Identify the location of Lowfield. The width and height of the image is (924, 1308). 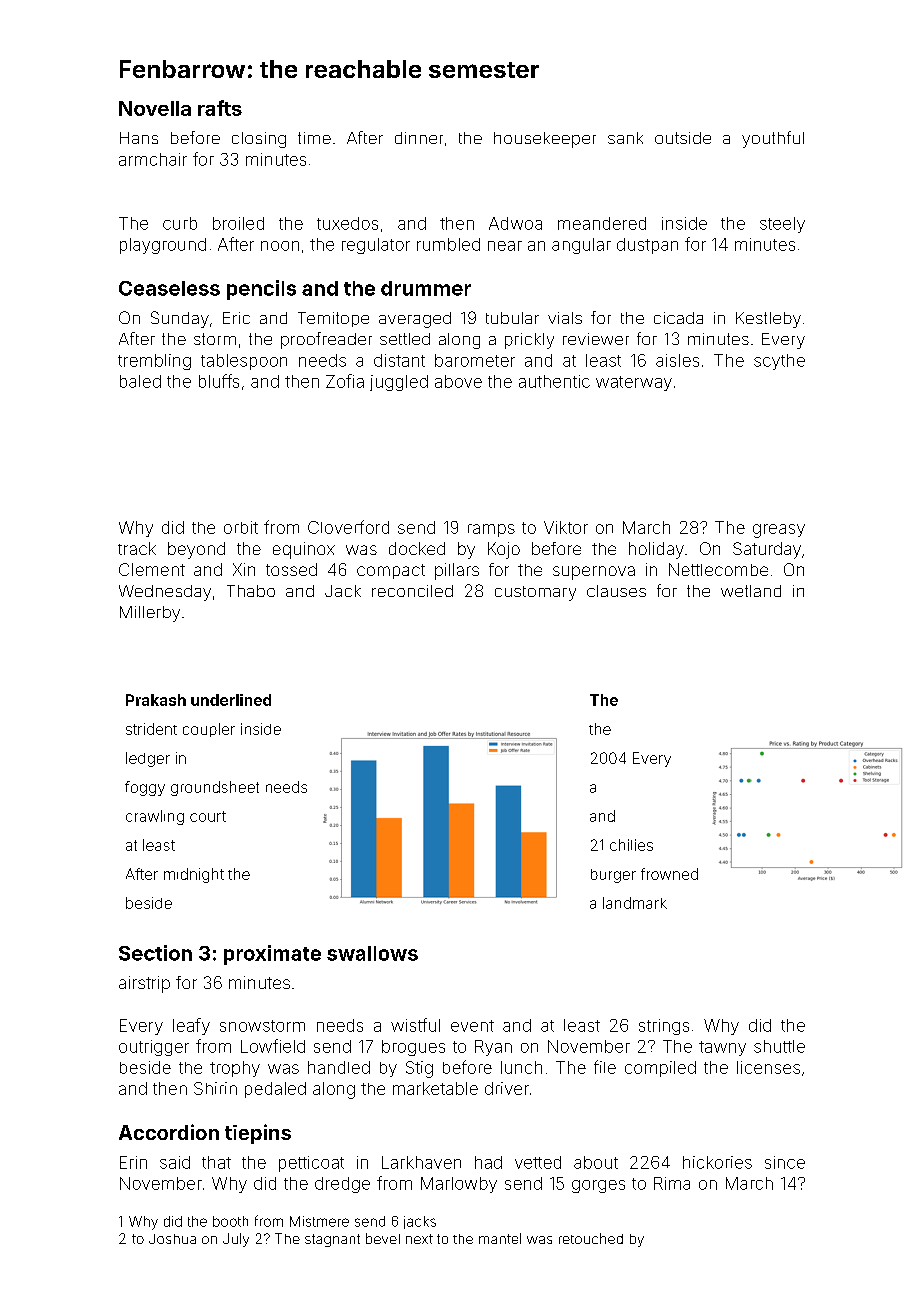
(273, 1046).
